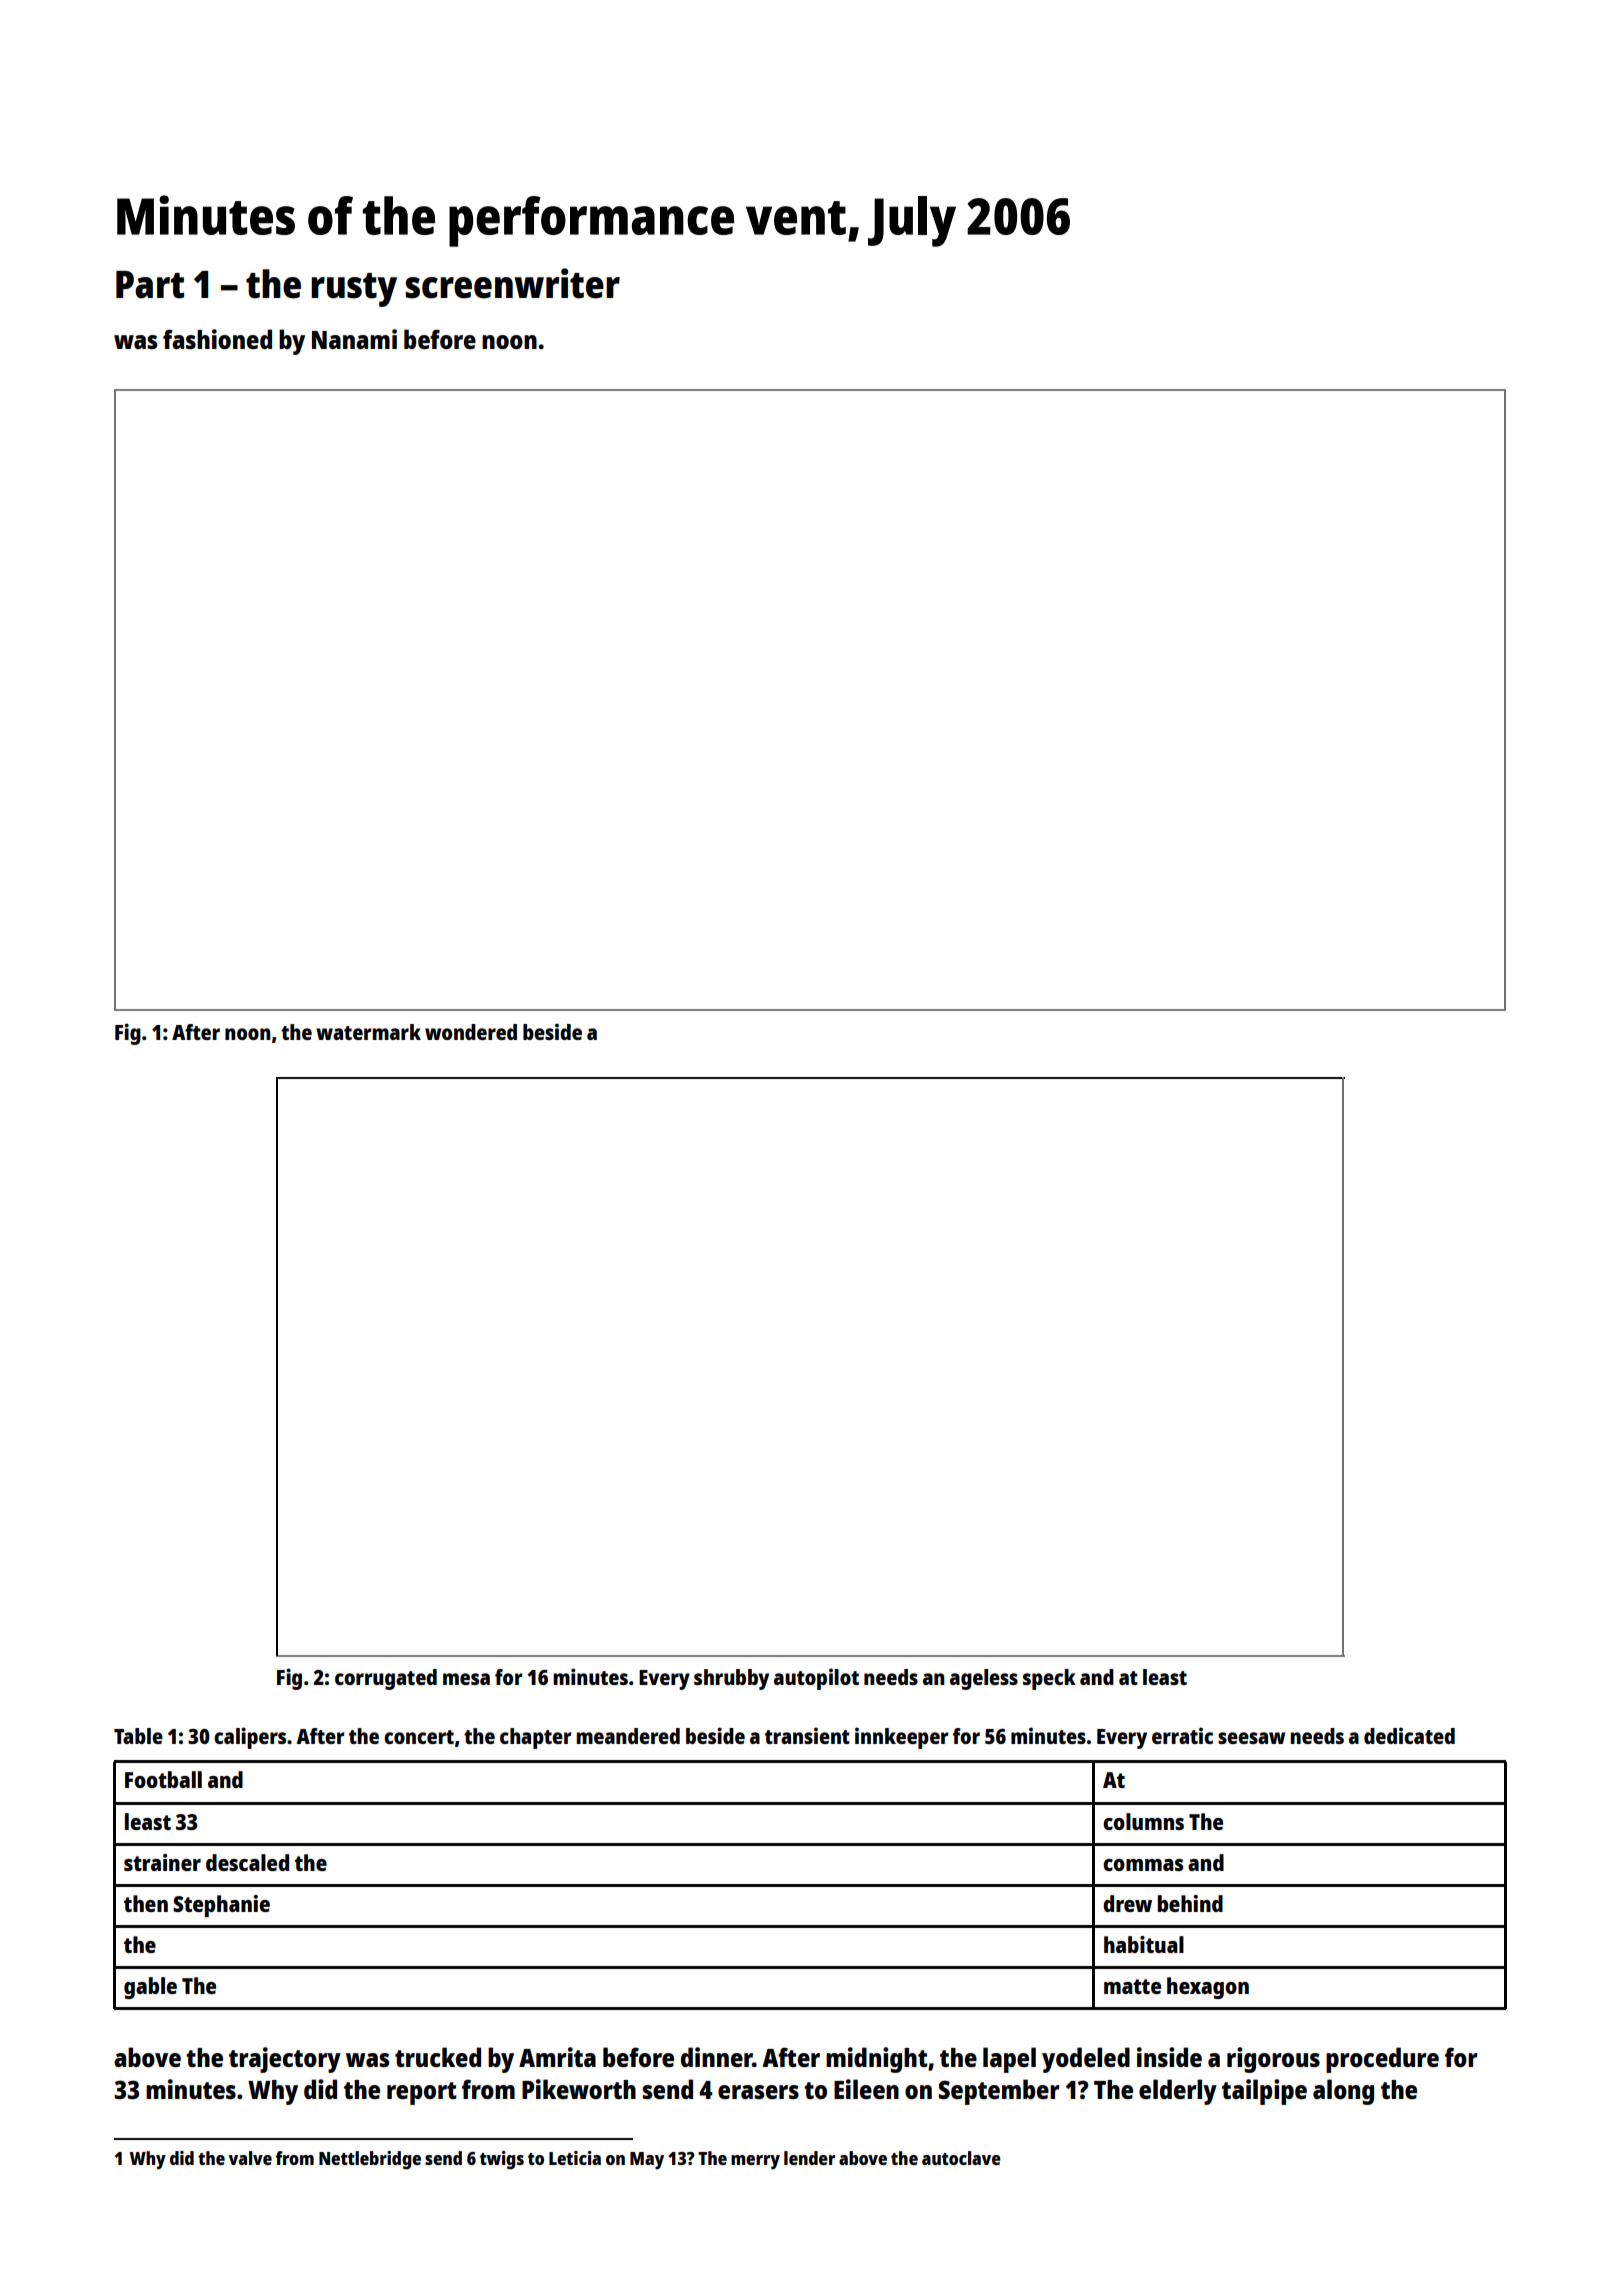 The height and width of the screenshot is (2292, 1620). I want to click on Part, so click(150, 285).
